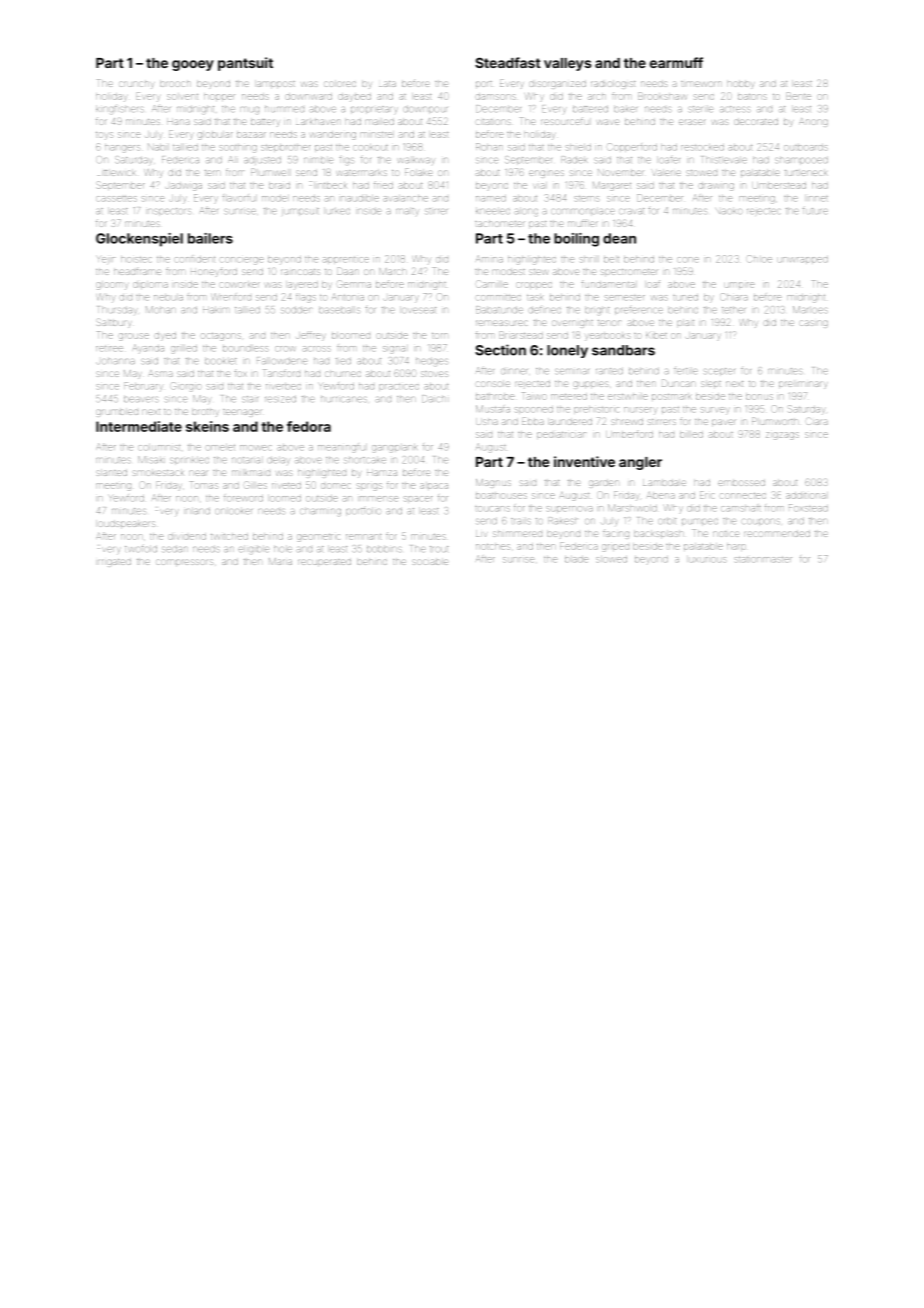 The width and height of the screenshot is (924, 1308). What do you see at coordinates (118, 310) in the screenshot?
I see `Thursday` at bounding box center [118, 310].
